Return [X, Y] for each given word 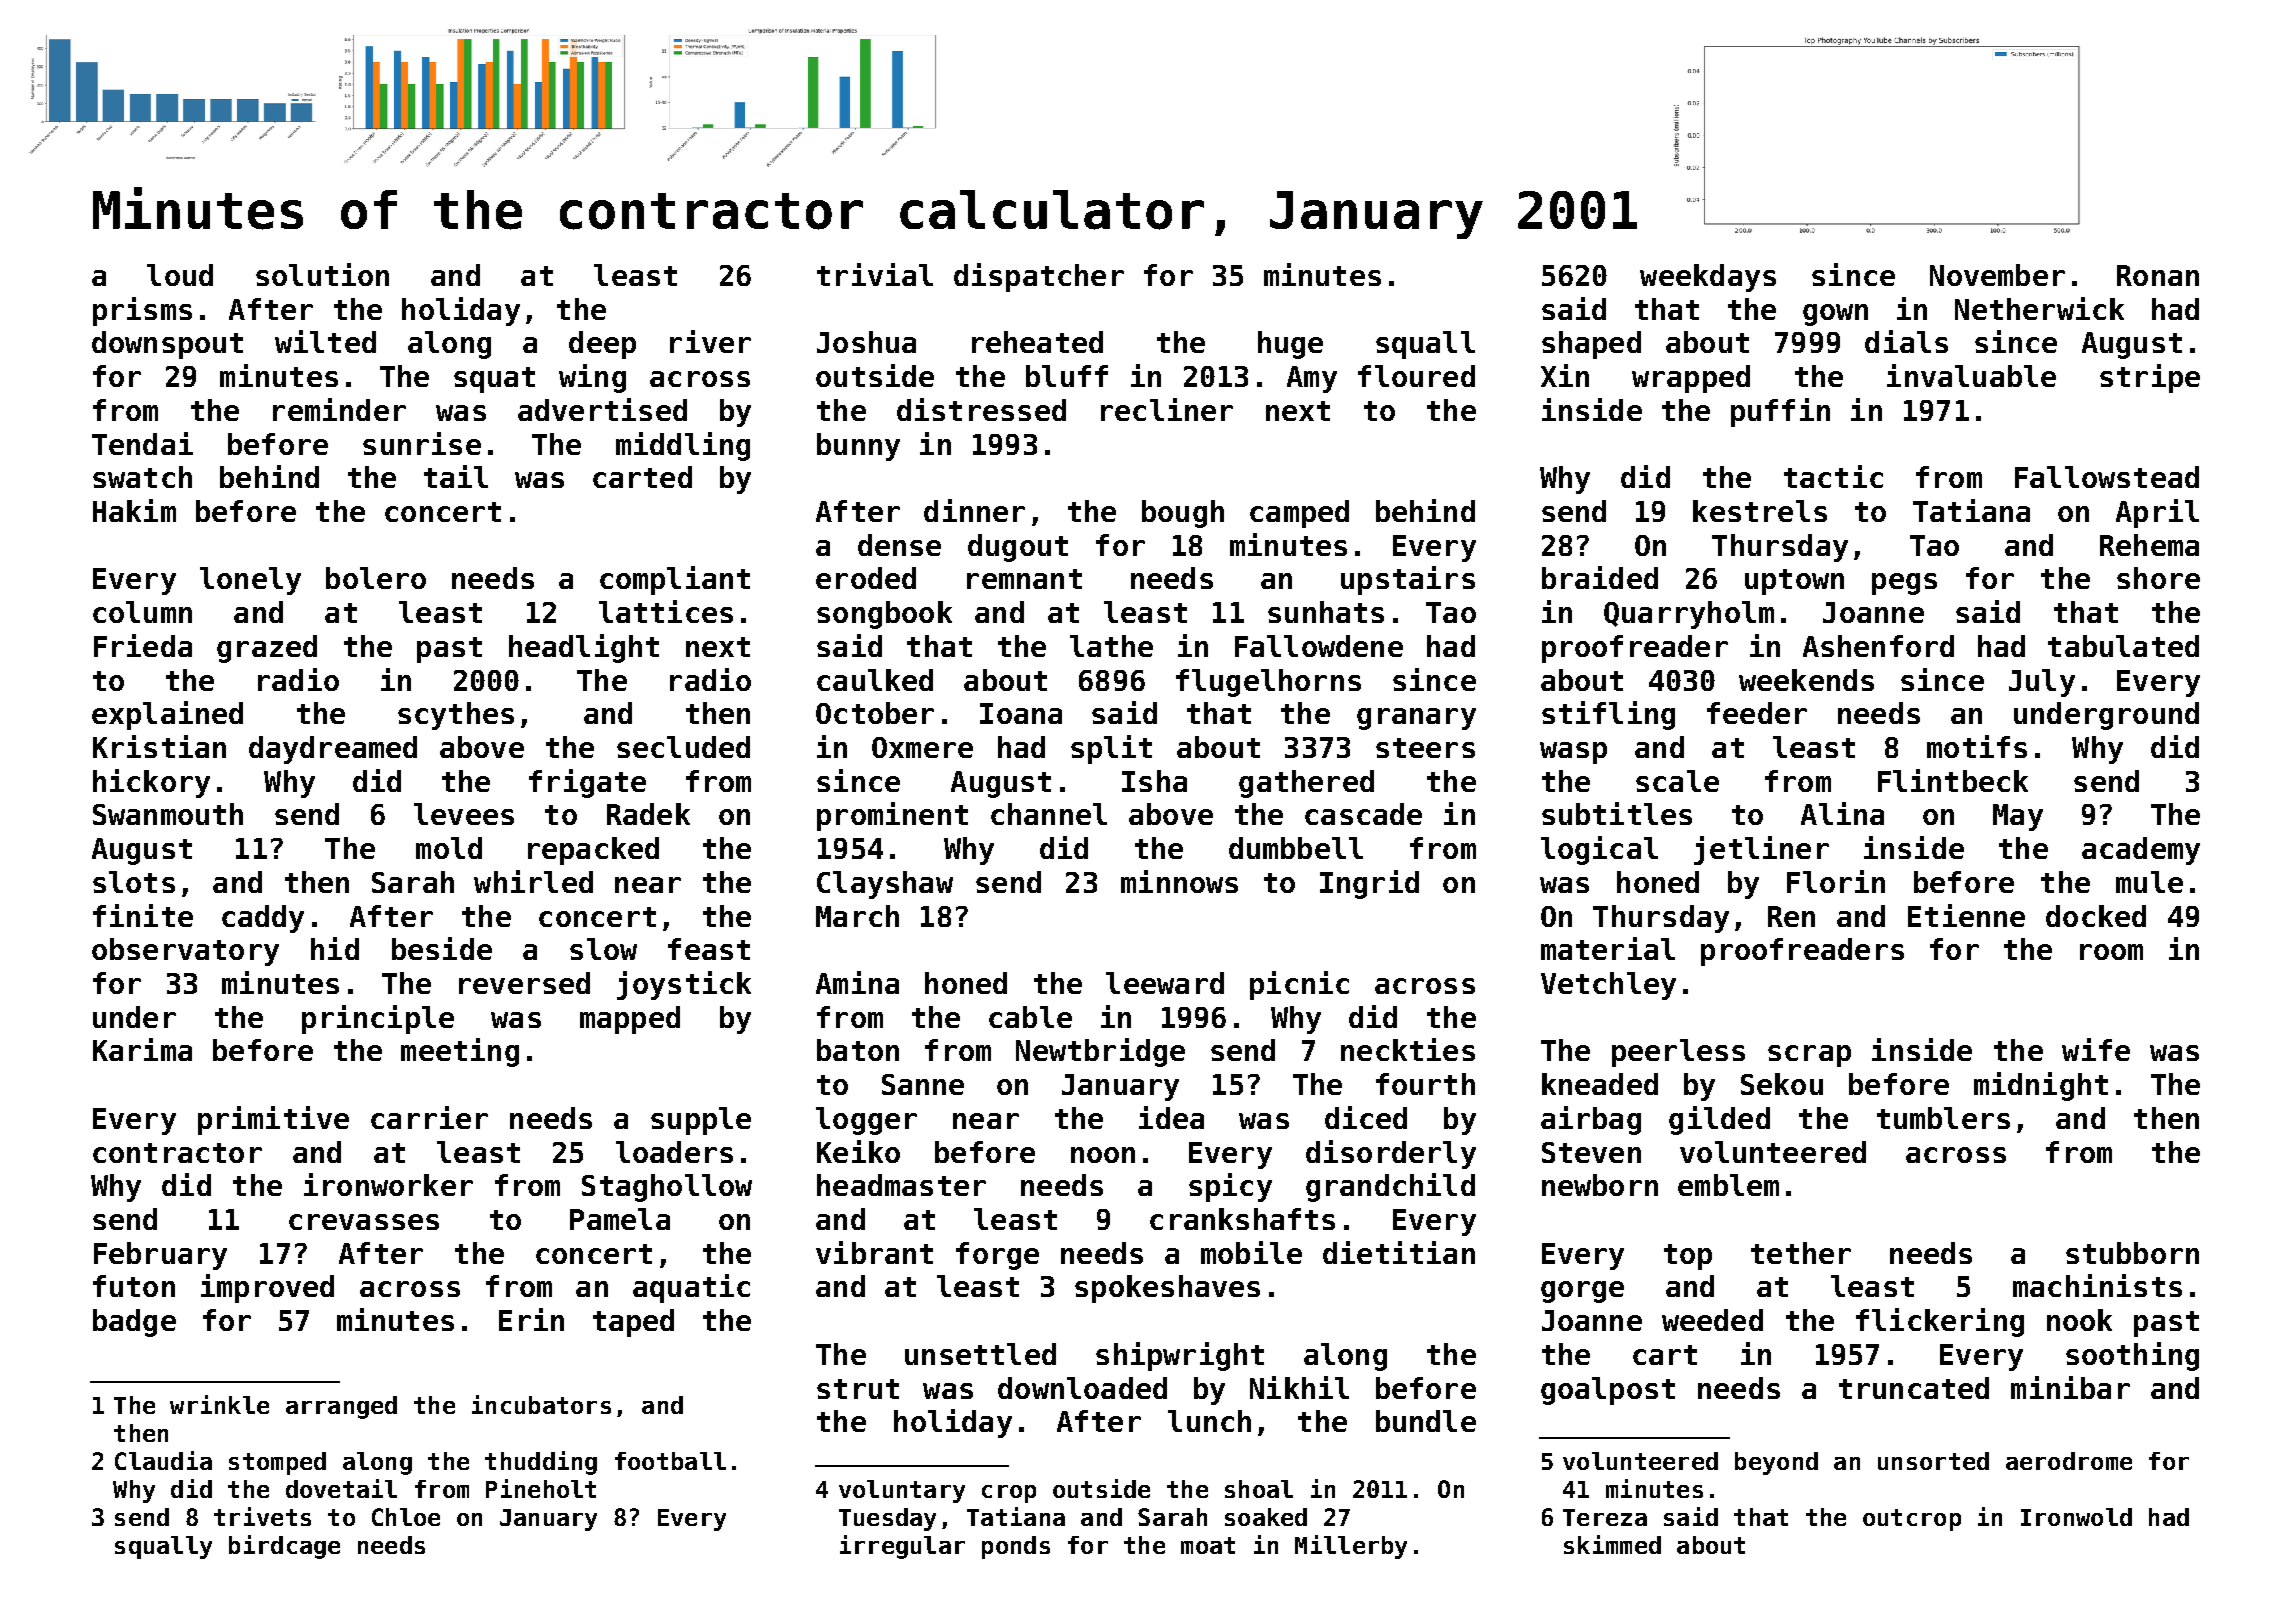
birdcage [284, 1547]
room [2111, 952]
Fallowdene [1319, 646]
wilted [325, 341]
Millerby [1351, 1547]
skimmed [1612, 1544]
